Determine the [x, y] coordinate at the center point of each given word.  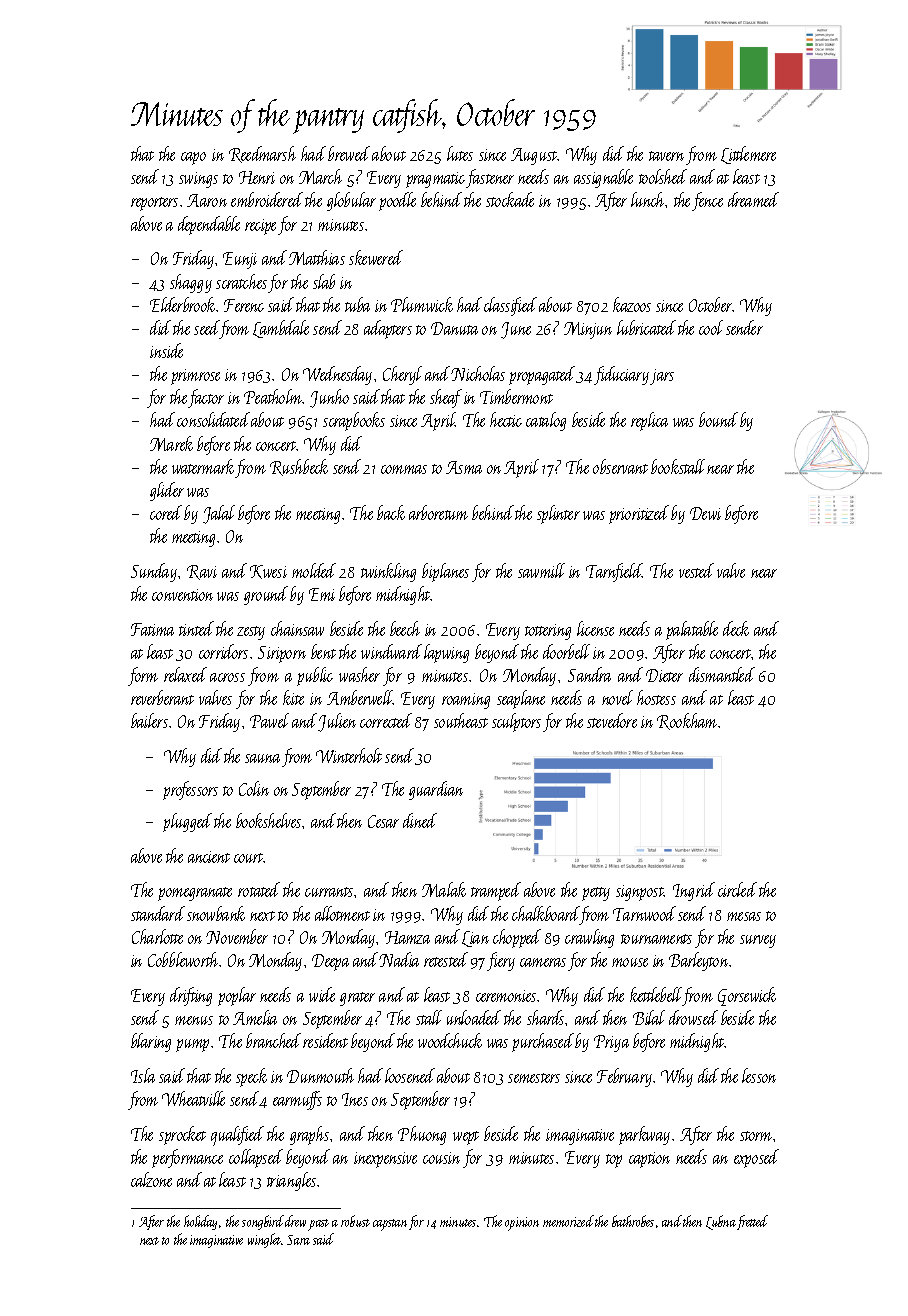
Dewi [705, 513]
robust [355, 1221]
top [614, 1161]
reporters [154, 204]
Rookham [687, 721]
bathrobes [633, 1221]
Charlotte [157, 936]
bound [718, 419]
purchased [543, 1042]
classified [510, 306]
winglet [264, 1240]
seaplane [521, 699]
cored [166, 512]
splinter [558, 514]
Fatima [152, 629]
